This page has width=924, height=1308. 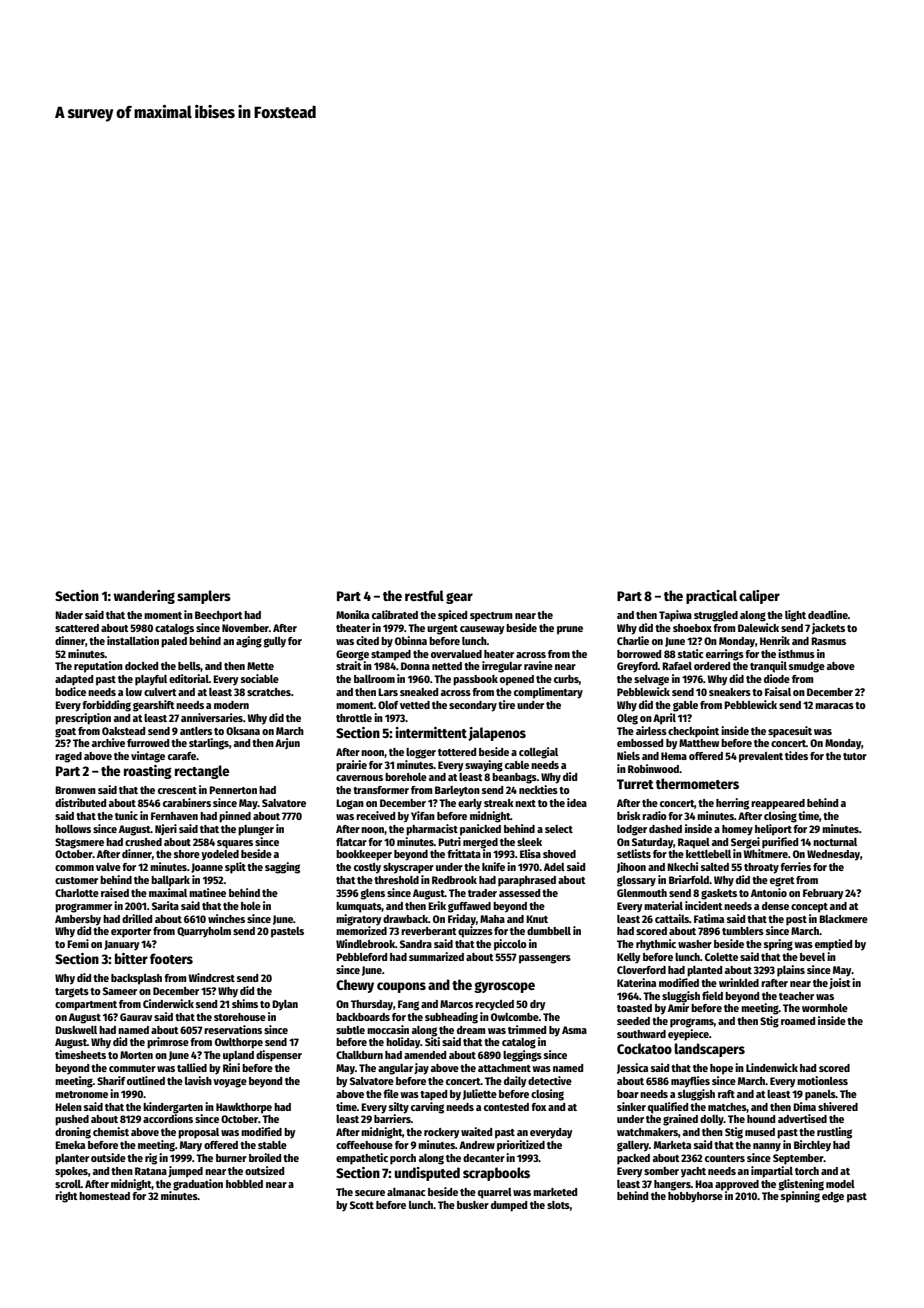 I want to click on hound, so click(x=761, y=1119).
